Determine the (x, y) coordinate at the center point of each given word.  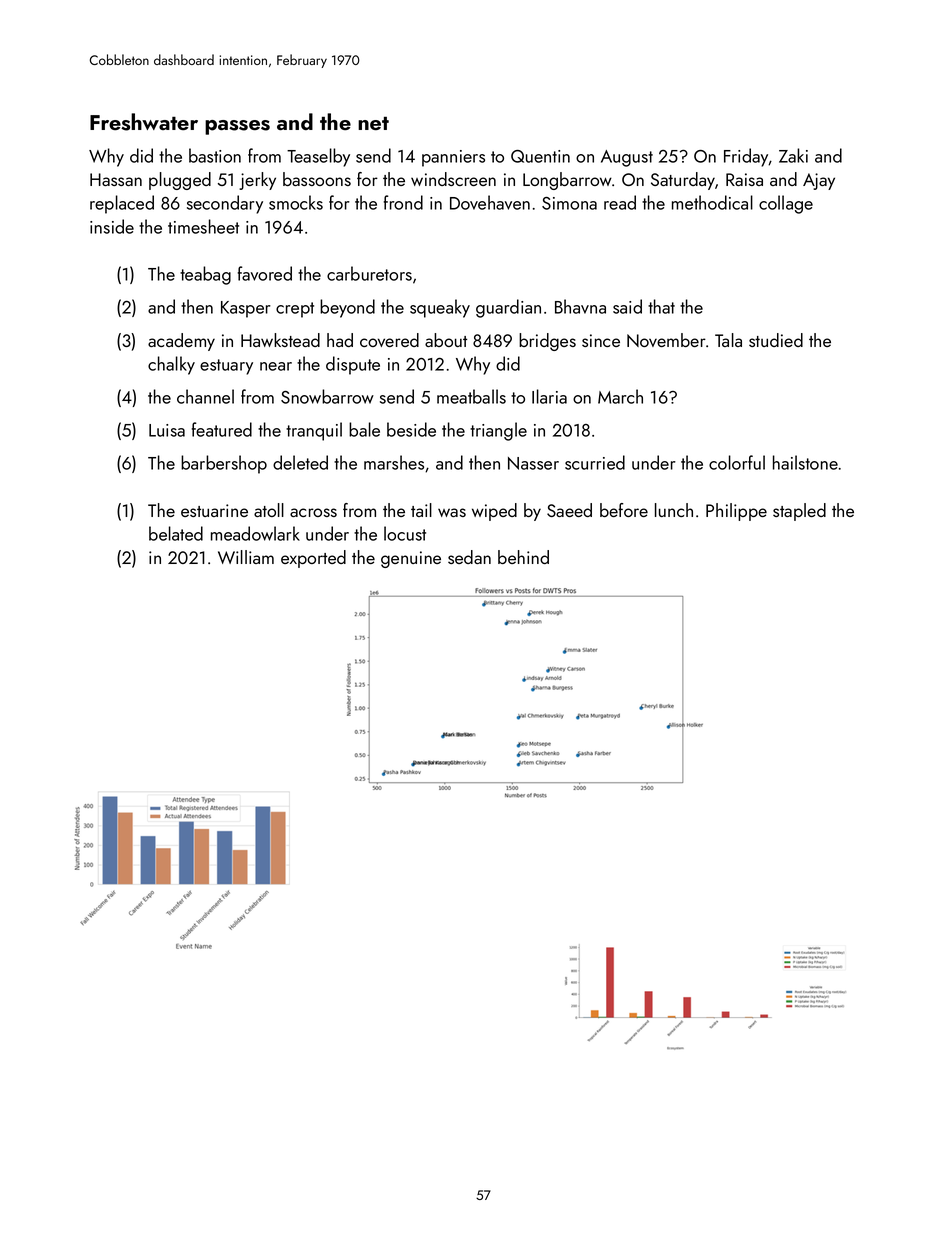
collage (786, 204)
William (246, 557)
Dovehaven (490, 202)
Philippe (736, 512)
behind (523, 557)
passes (237, 127)
